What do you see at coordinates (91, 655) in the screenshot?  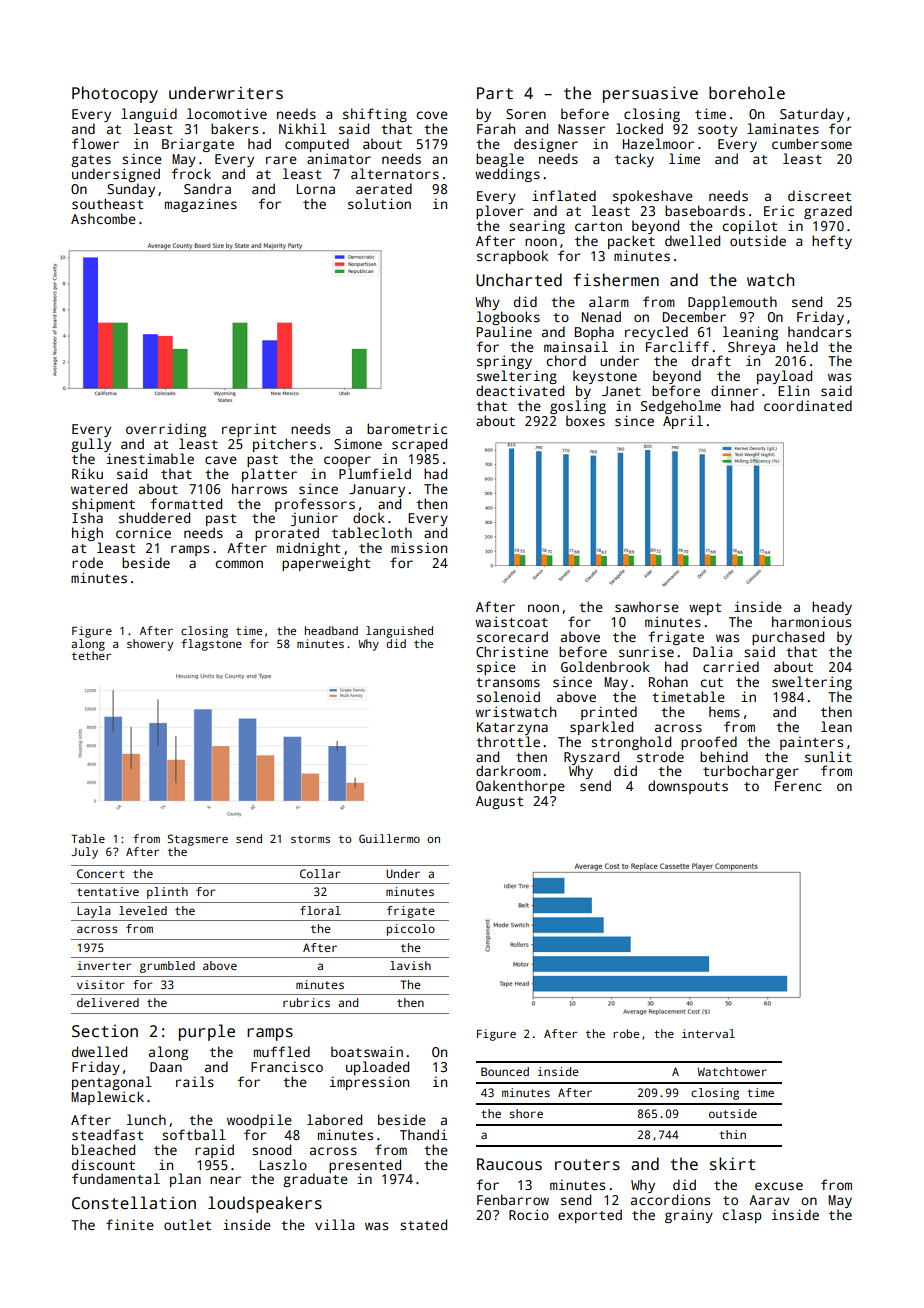 I see `tether` at bounding box center [91, 655].
